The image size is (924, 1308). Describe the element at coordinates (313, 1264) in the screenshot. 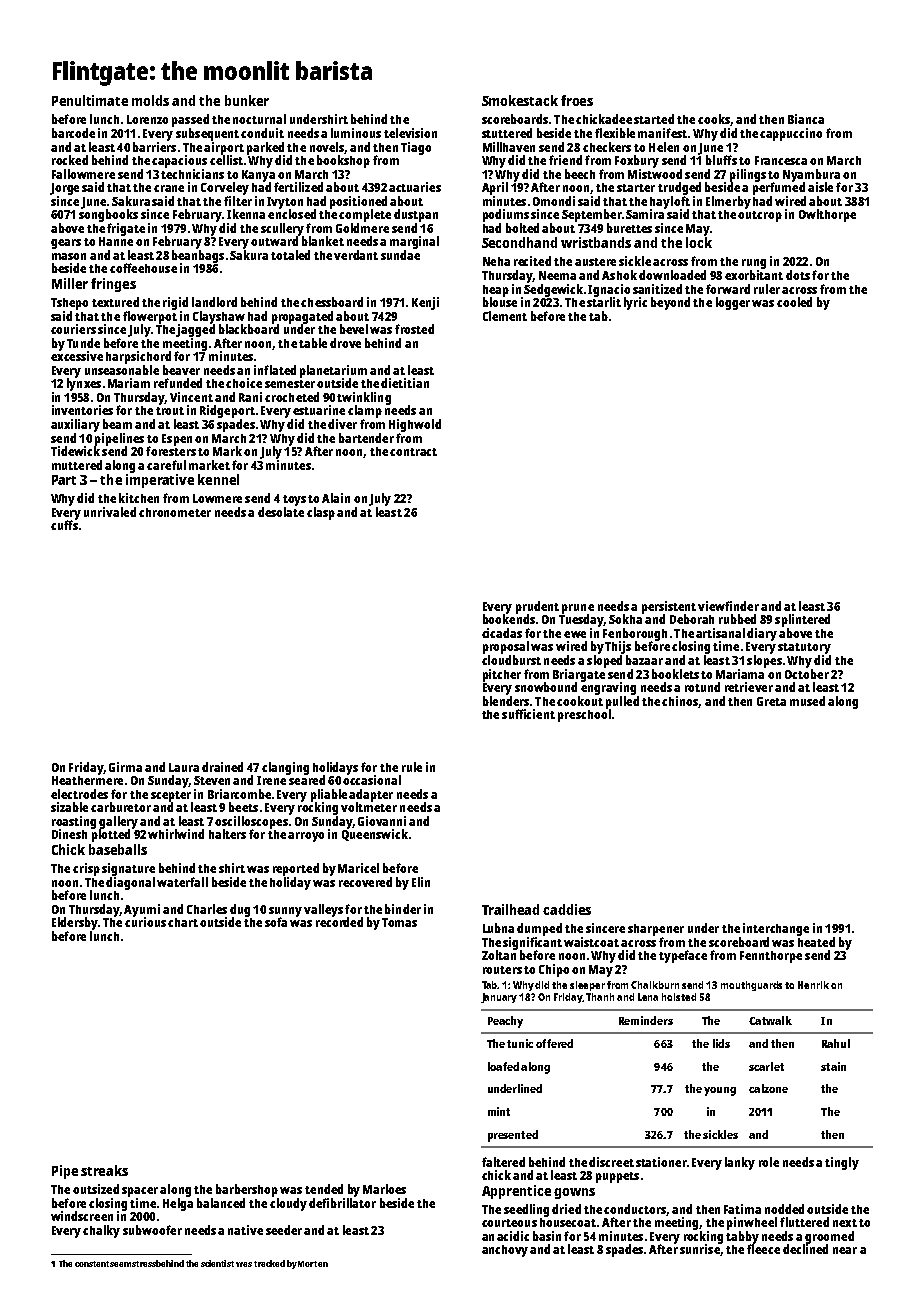

I see `Morten` at that location.
